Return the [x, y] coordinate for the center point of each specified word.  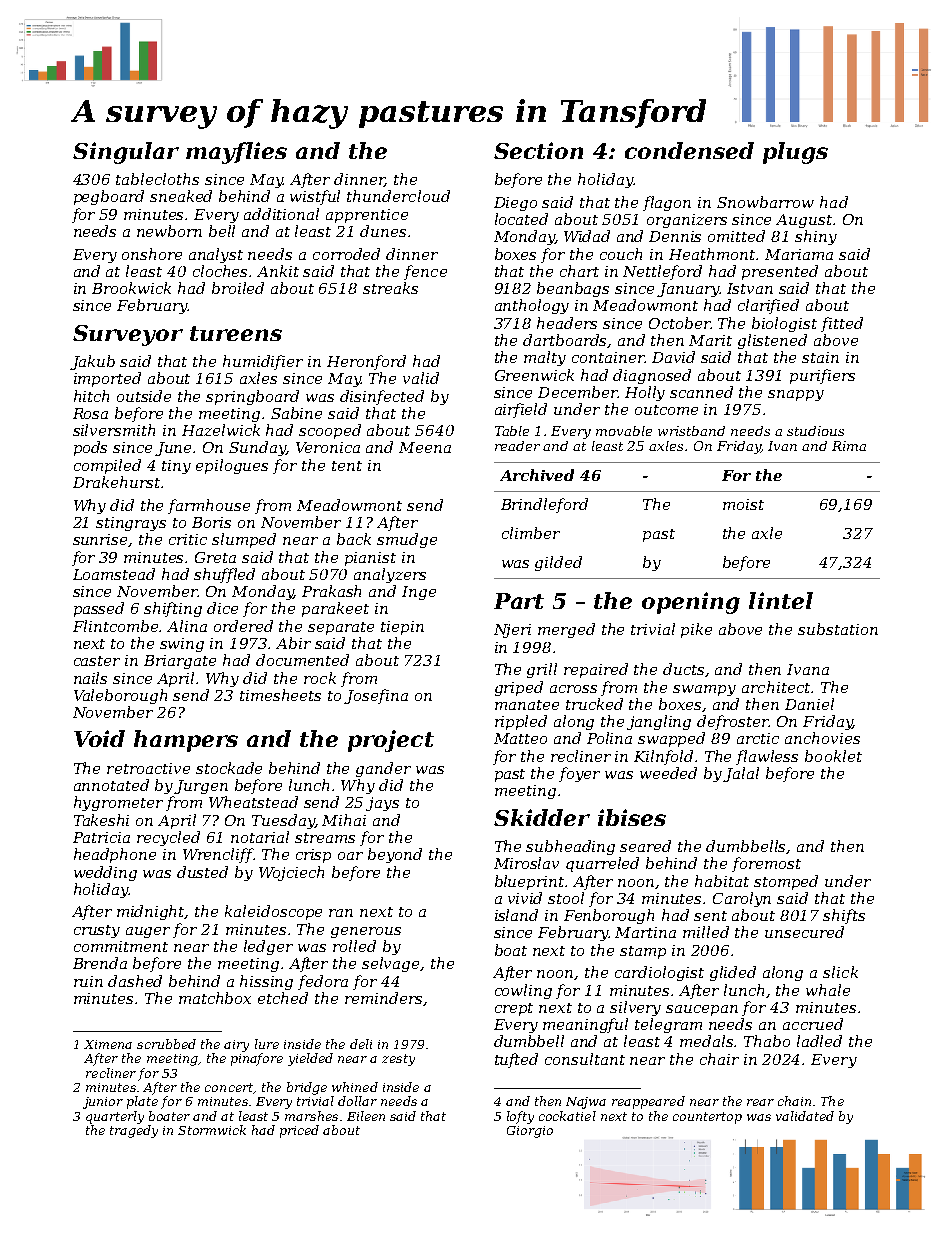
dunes [383, 231]
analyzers [390, 575]
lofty [520, 1117]
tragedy [134, 1131]
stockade [229, 768]
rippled [521, 722]
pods [90, 448]
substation [838, 629]
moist [743, 504]
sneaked [181, 196]
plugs [795, 153]
